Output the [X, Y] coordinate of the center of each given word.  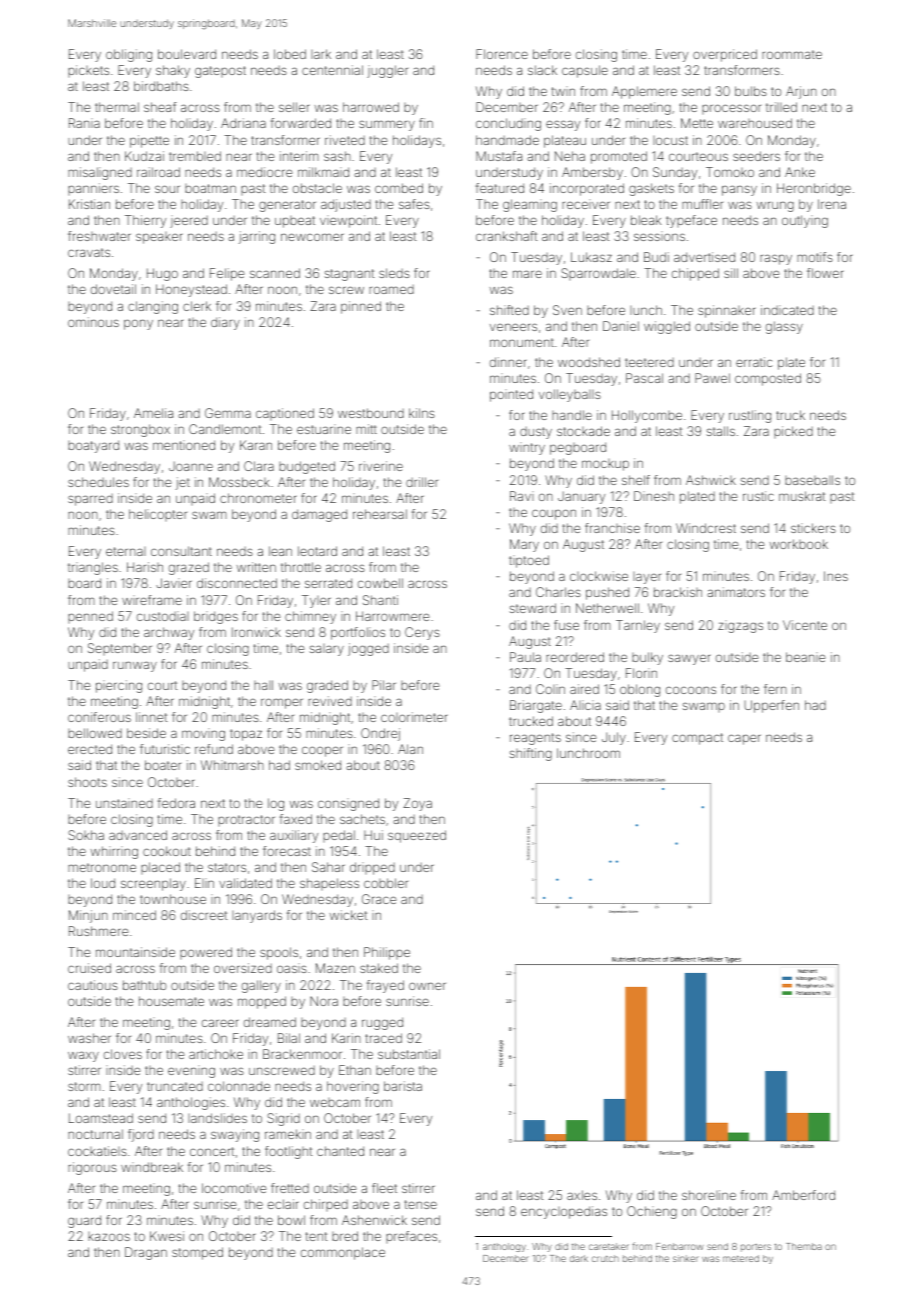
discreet [204, 915]
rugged [382, 1023]
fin [426, 123]
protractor [246, 820]
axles [582, 1195]
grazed [189, 568]
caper [744, 739]
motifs [815, 257]
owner [427, 986]
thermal [117, 107]
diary [225, 323]
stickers [813, 528]
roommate [792, 54]
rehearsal [380, 514]
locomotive [234, 1188]
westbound [371, 413]
